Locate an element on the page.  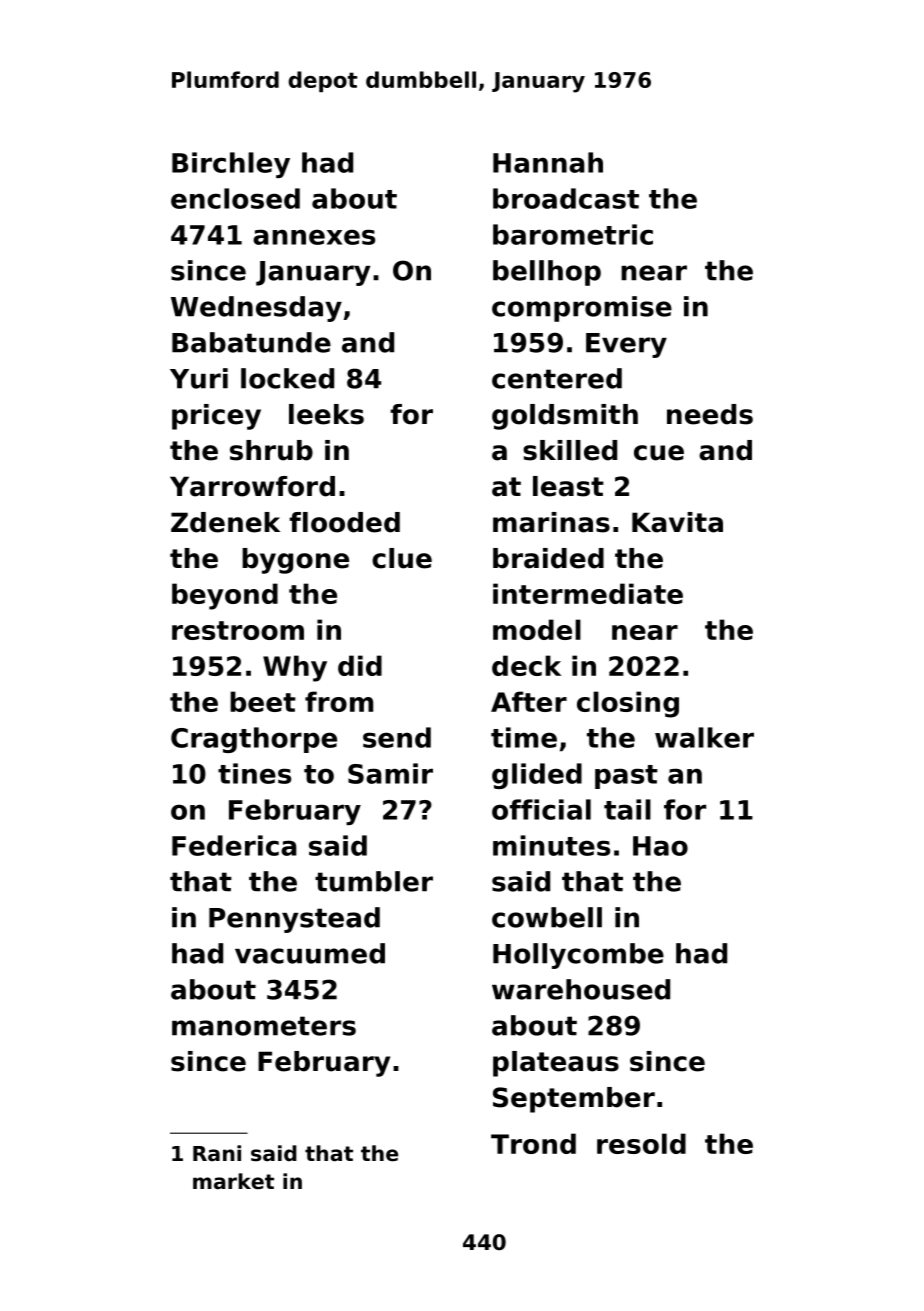
Trond is located at coordinates (533, 1143).
